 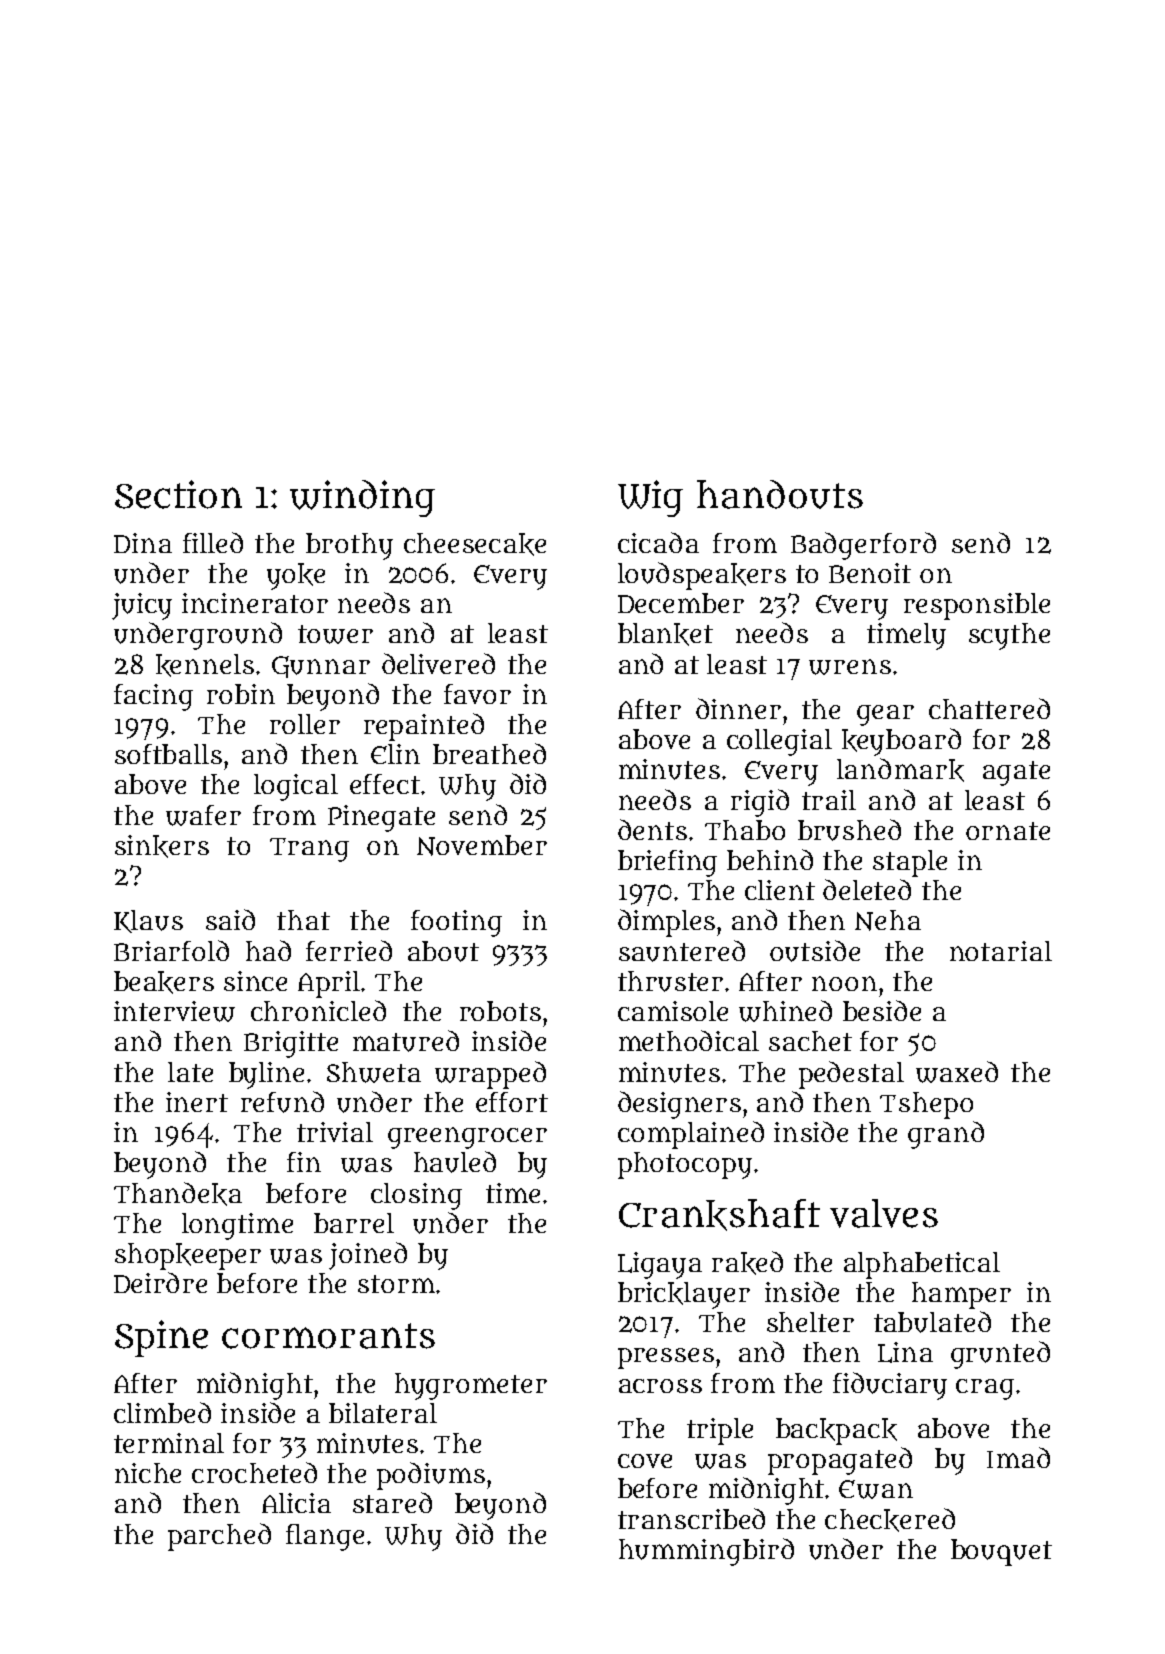 What do you see at coordinates (178, 494) in the document?
I see `Section` at bounding box center [178, 494].
